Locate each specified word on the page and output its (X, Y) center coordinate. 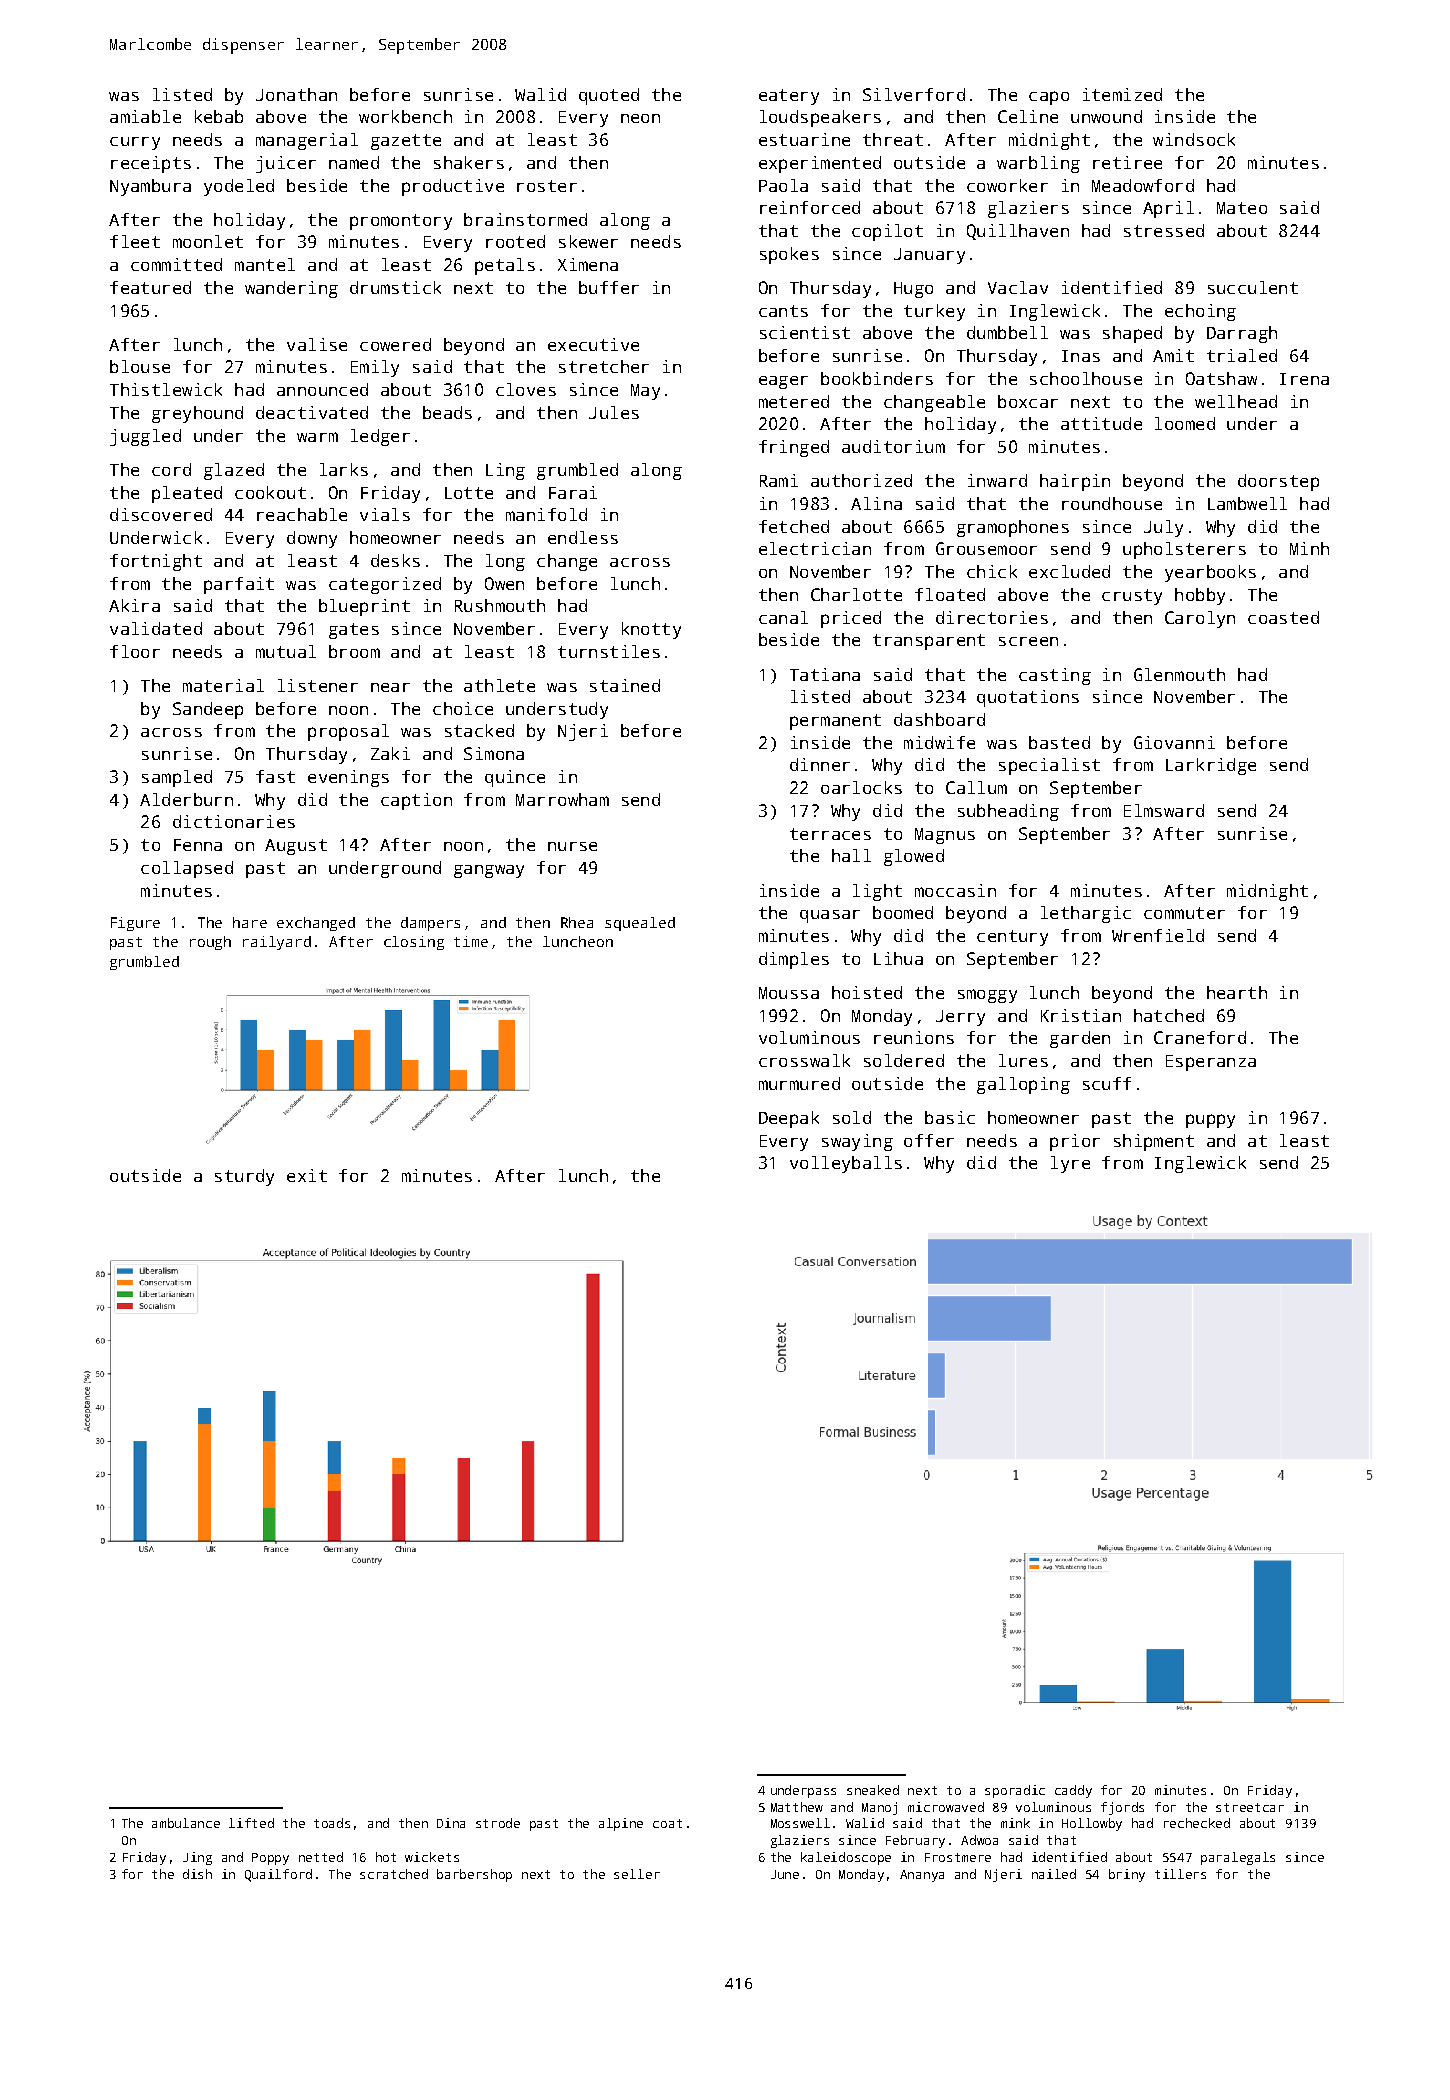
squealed (640, 924)
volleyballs (846, 1164)
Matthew (797, 1807)
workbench (405, 116)
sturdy (244, 1177)
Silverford (914, 94)
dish (197, 1874)
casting (1055, 676)
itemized (1122, 94)
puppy (1210, 1121)
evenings (348, 778)
